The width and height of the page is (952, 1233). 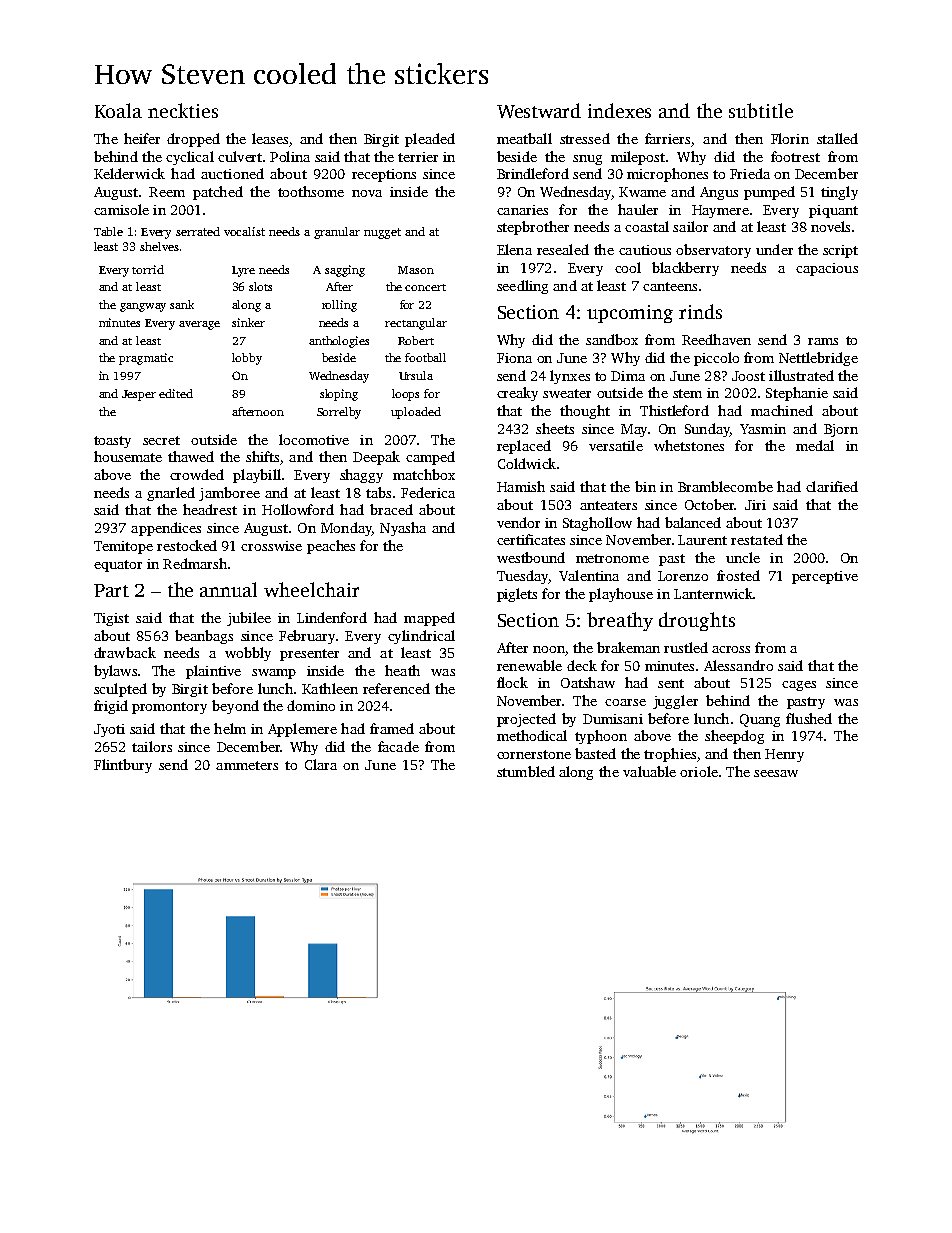 What do you see at coordinates (533, 228) in the page?
I see `stepbrother` at bounding box center [533, 228].
